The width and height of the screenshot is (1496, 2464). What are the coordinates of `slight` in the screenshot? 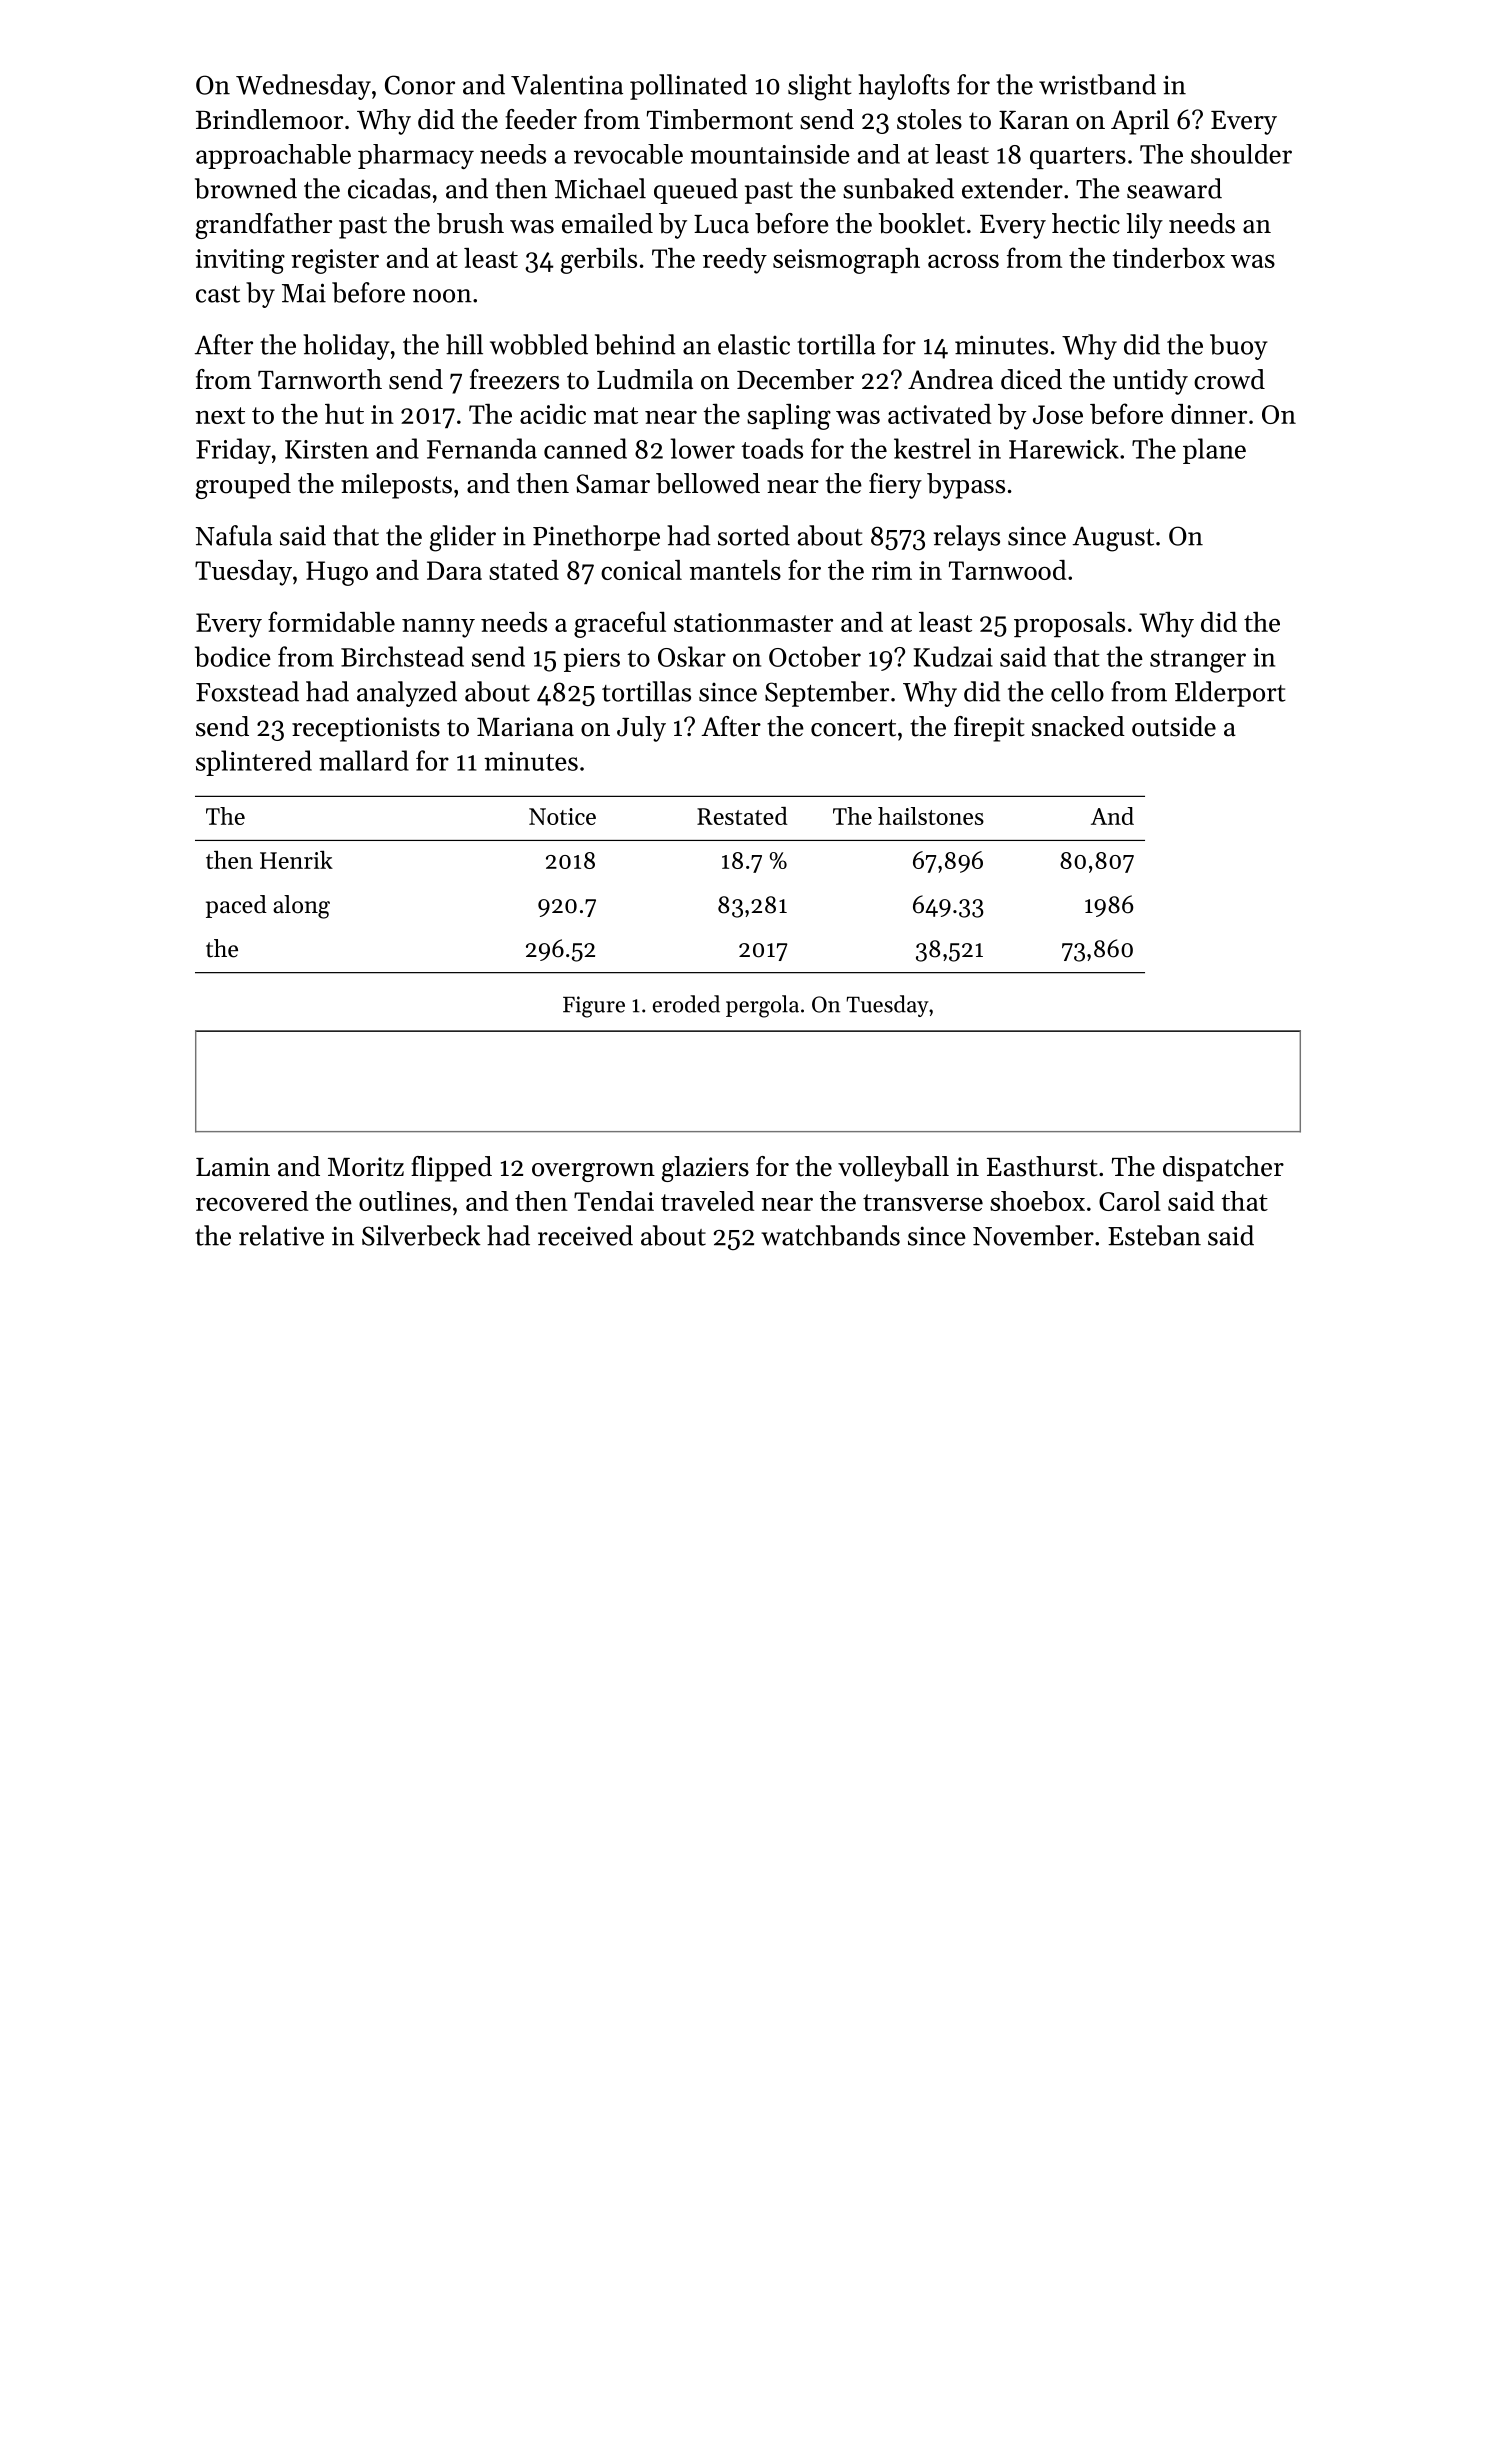 It's located at (820, 87).
